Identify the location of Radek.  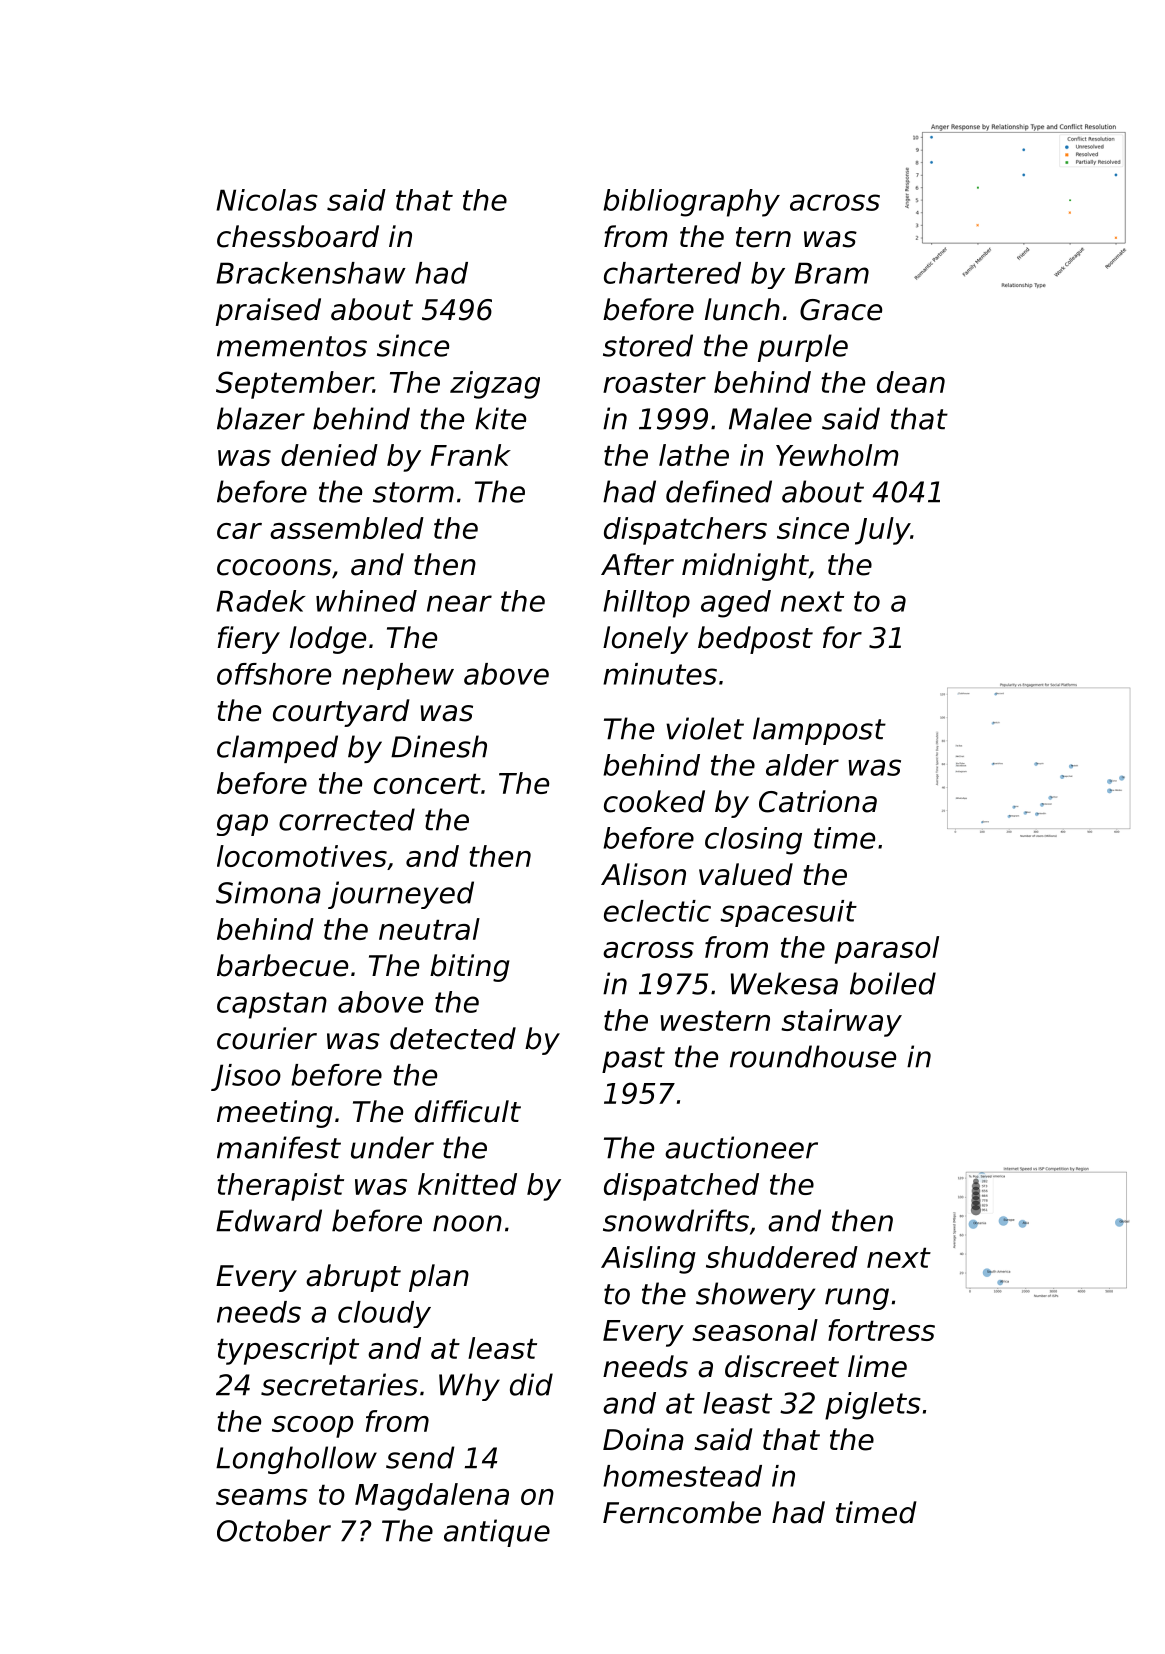
(261, 601).
